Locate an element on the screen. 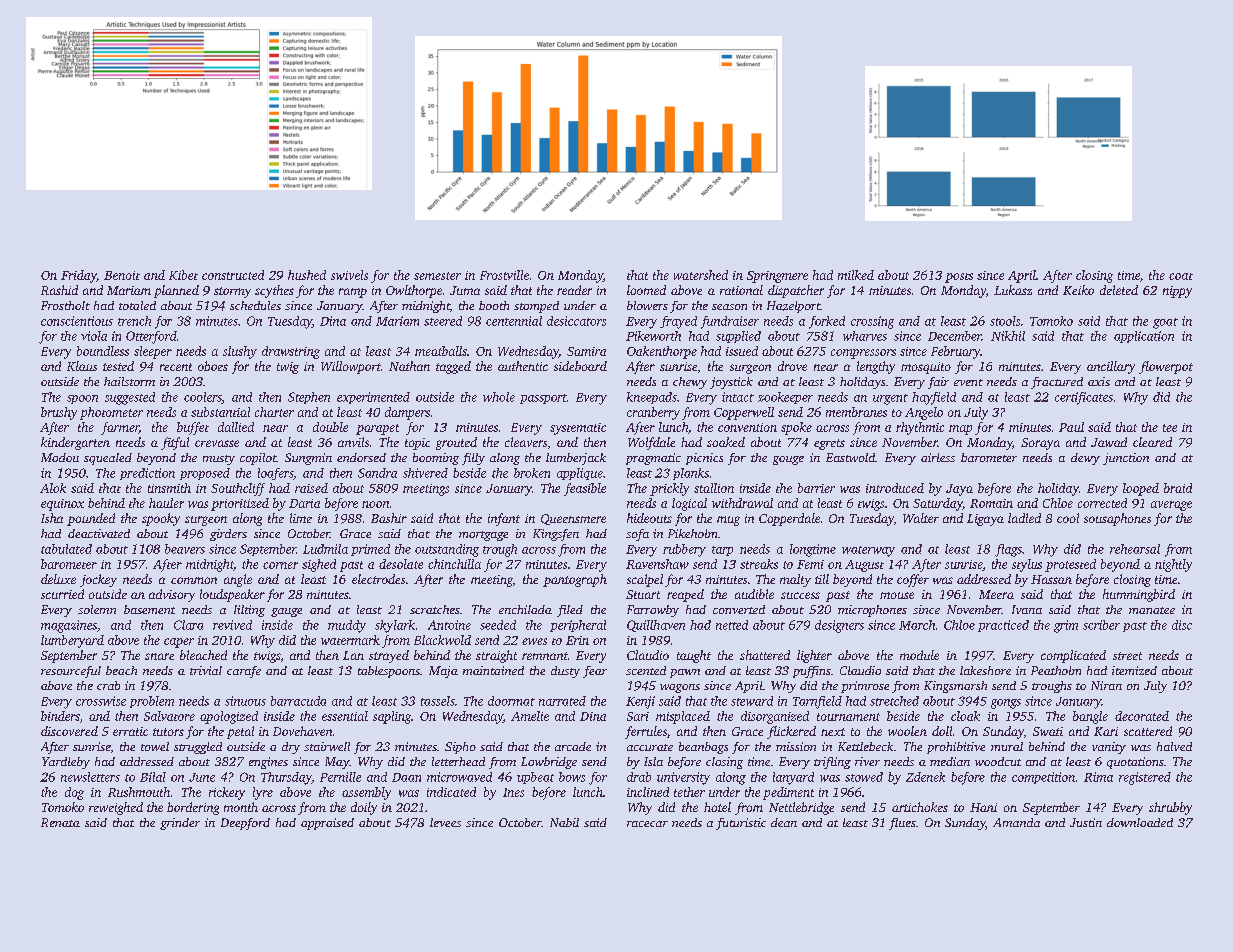 Image resolution: width=1233 pixels, height=952 pixels. beanbags is located at coordinates (703, 748).
